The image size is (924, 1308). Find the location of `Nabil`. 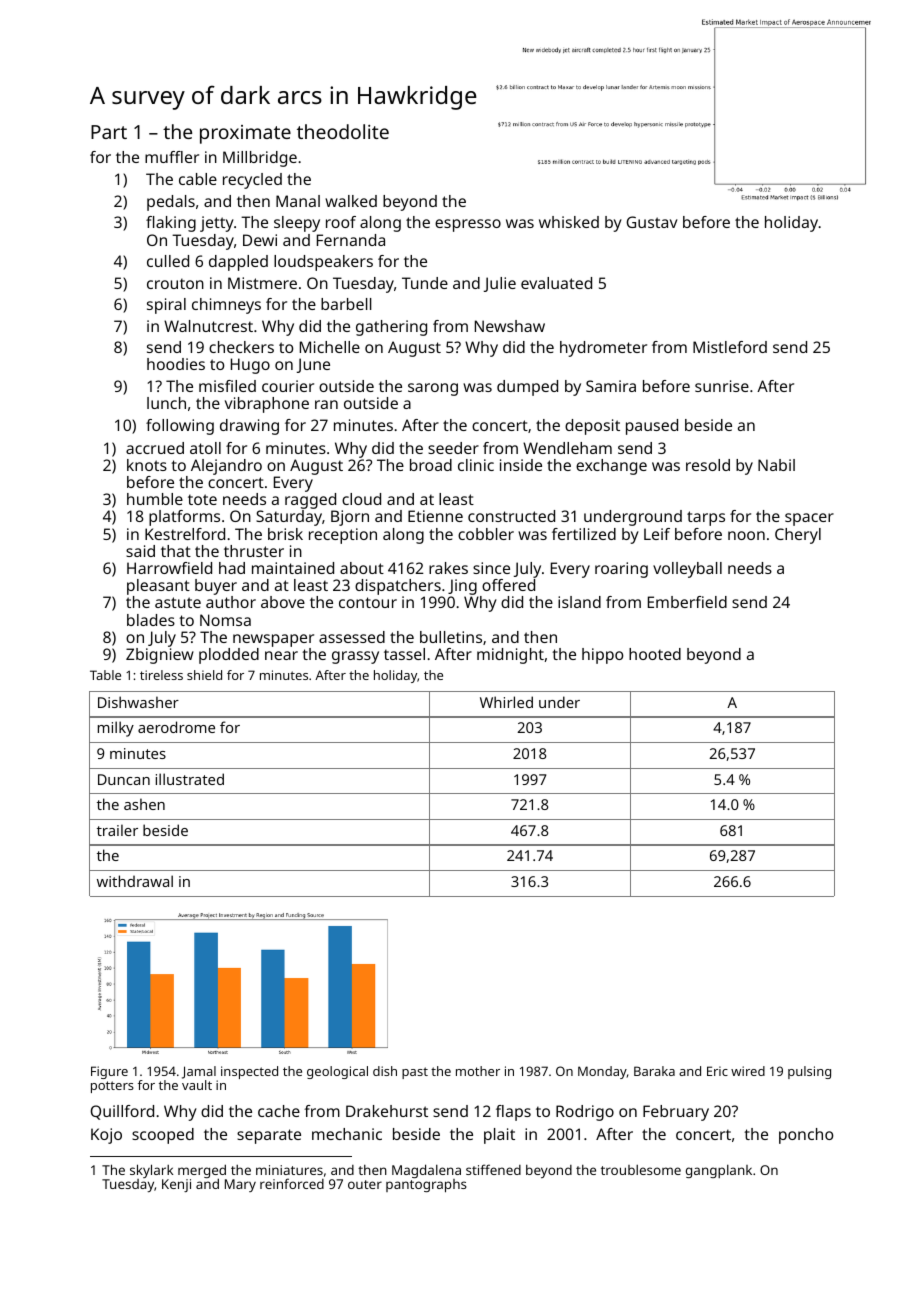

Nabil is located at coordinates (776, 465).
